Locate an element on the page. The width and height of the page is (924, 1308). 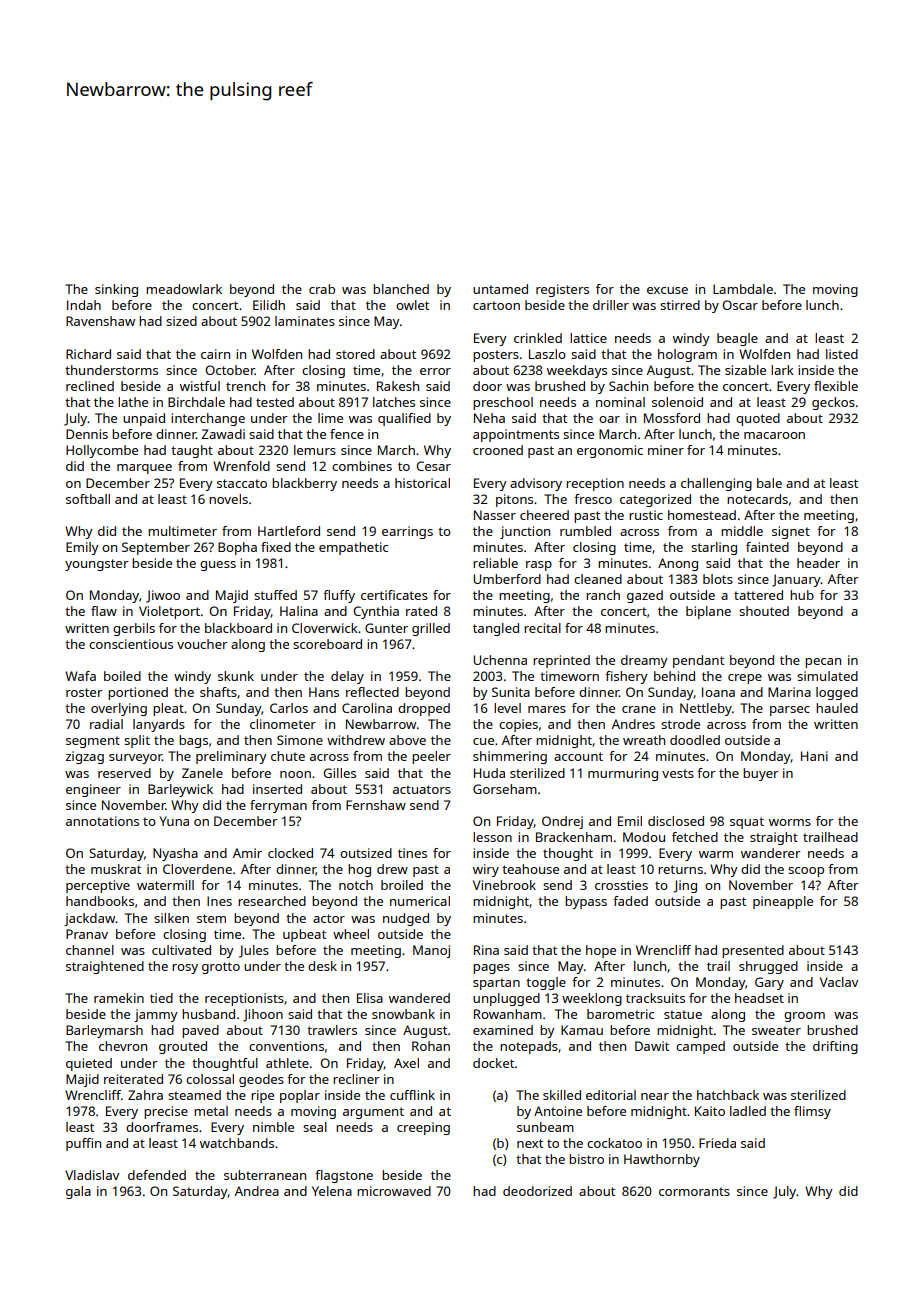
rumbled is located at coordinates (585, 531).
